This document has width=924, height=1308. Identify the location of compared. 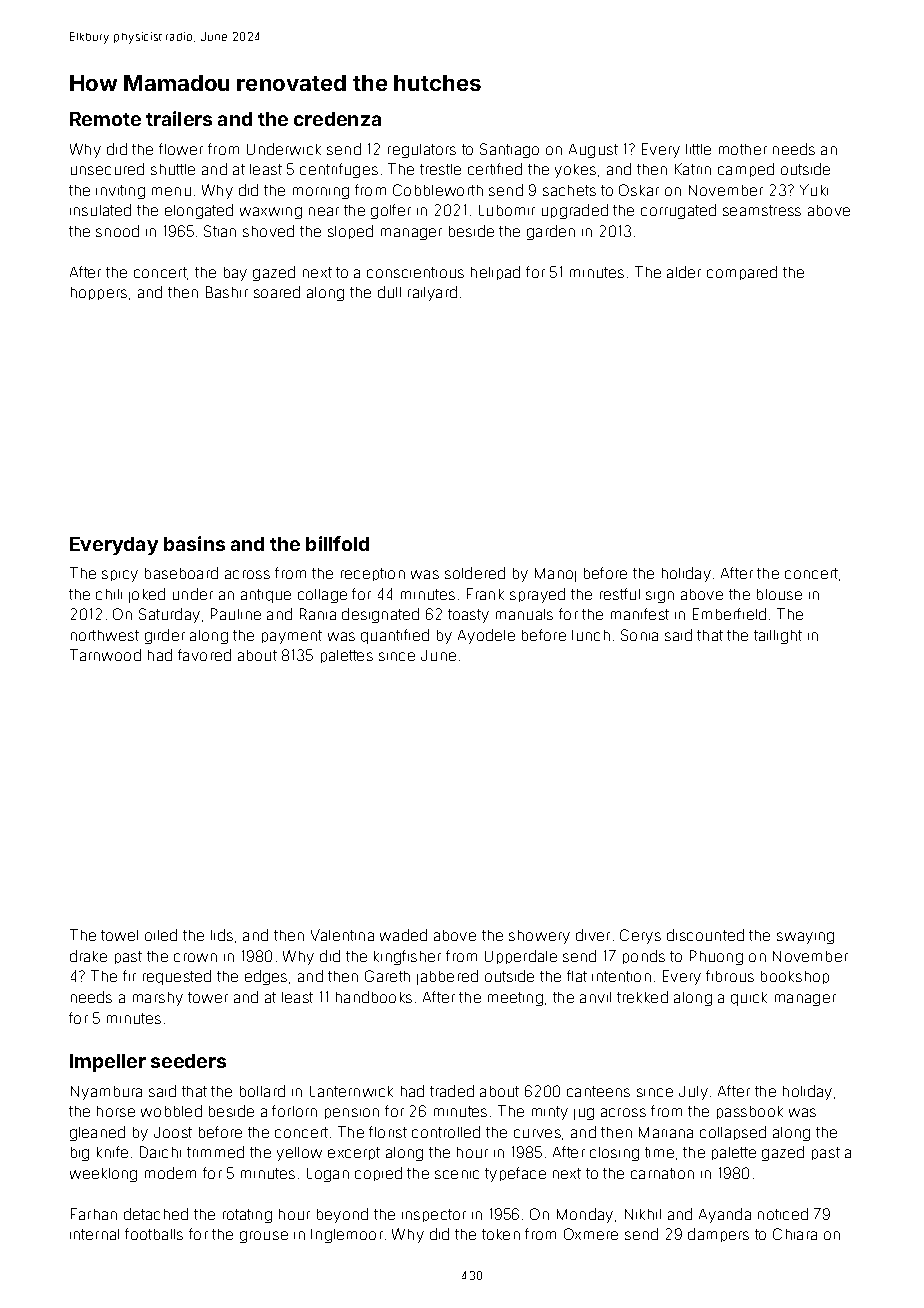
(742, 273).
